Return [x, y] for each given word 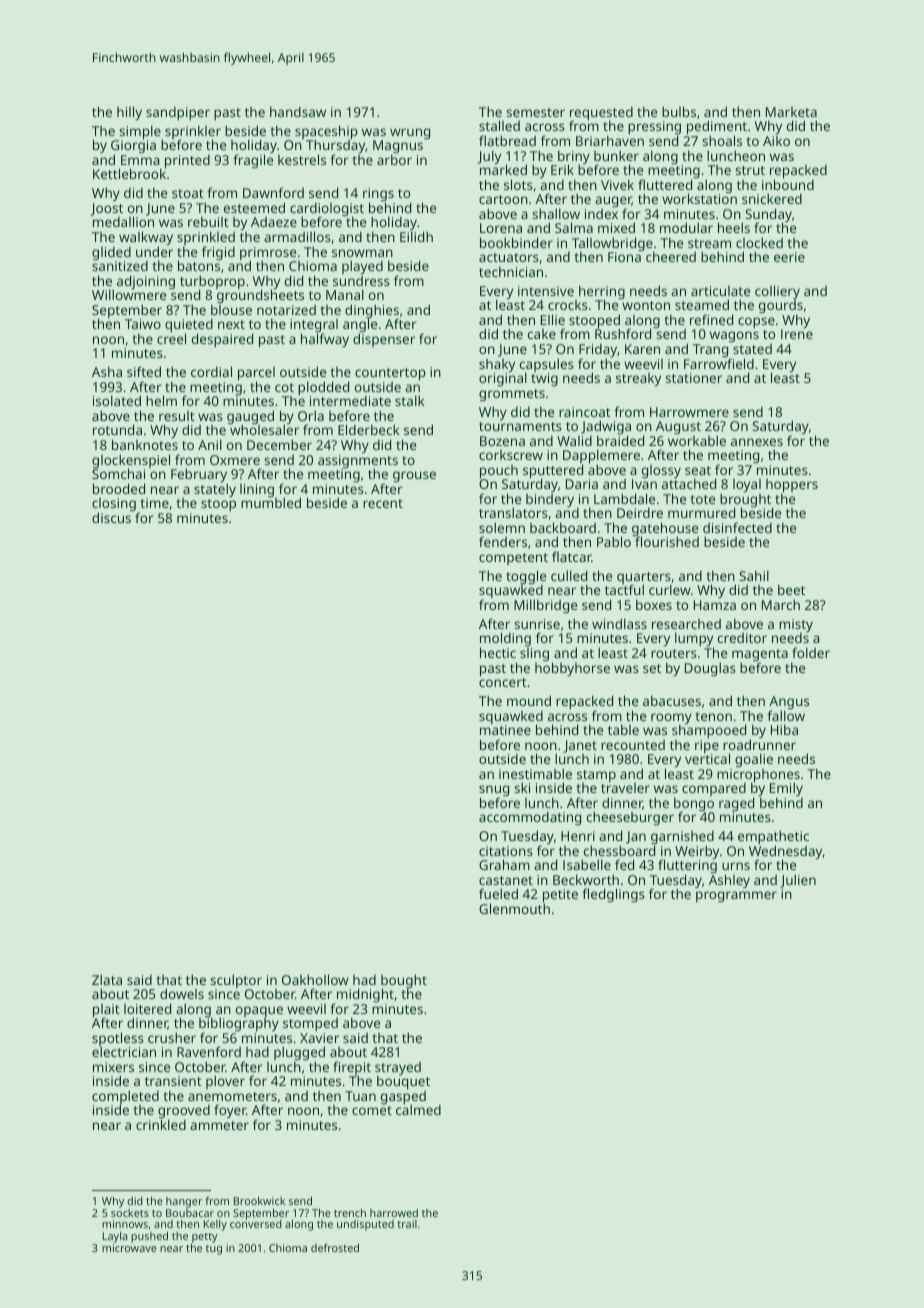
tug [214, 1250]
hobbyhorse [572, 669]
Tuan [360, 1096]
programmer [736, 896]
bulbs [679, 111]
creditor [742, 638]
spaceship [326, 132]
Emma [140, 160]
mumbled [271, 503]
